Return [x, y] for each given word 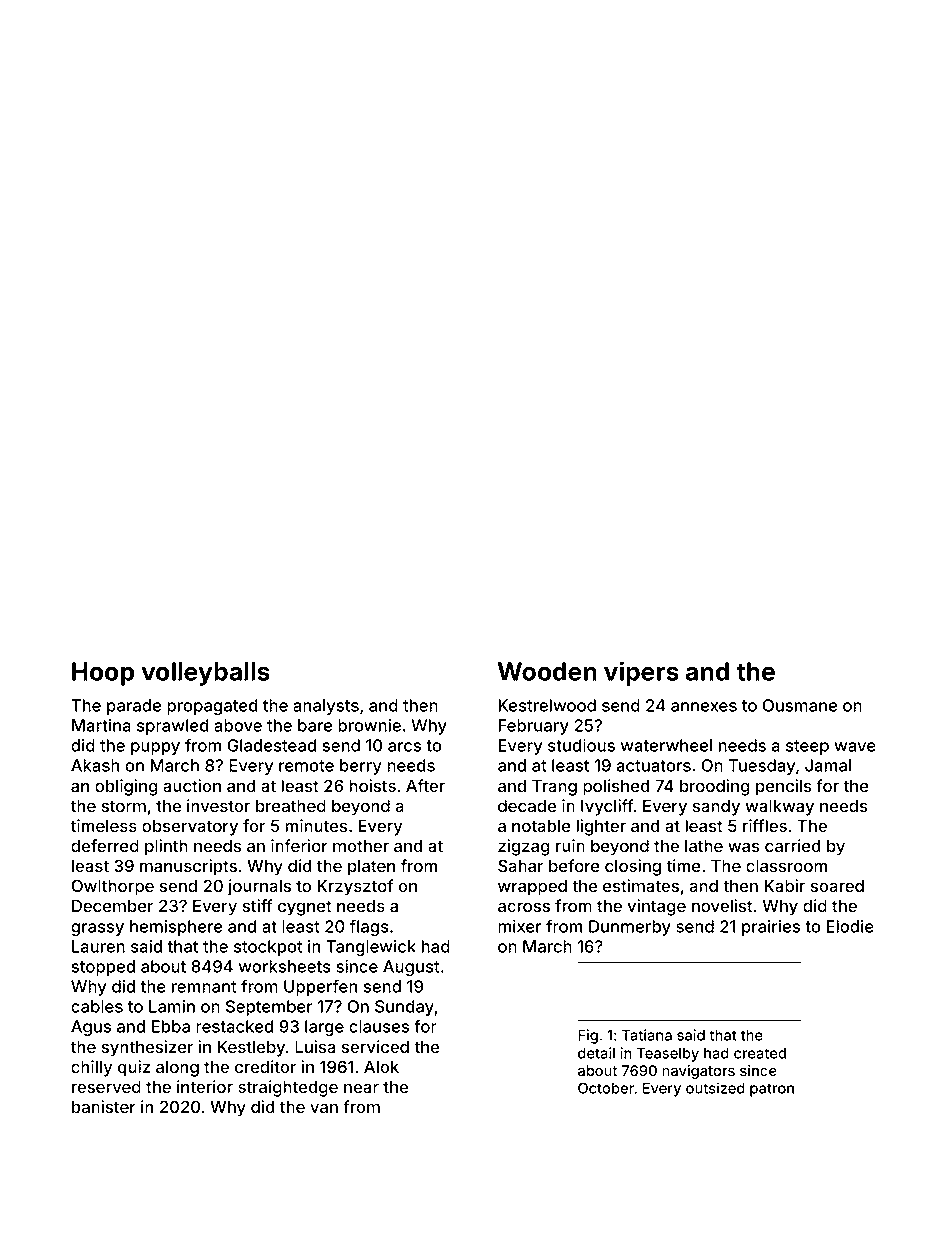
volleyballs [205, 674]
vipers [641, 673]
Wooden [547, 671]
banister [104, 1106]
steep [807, 747]
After [425, 785]
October [606, 1088]
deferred [105, 845]
